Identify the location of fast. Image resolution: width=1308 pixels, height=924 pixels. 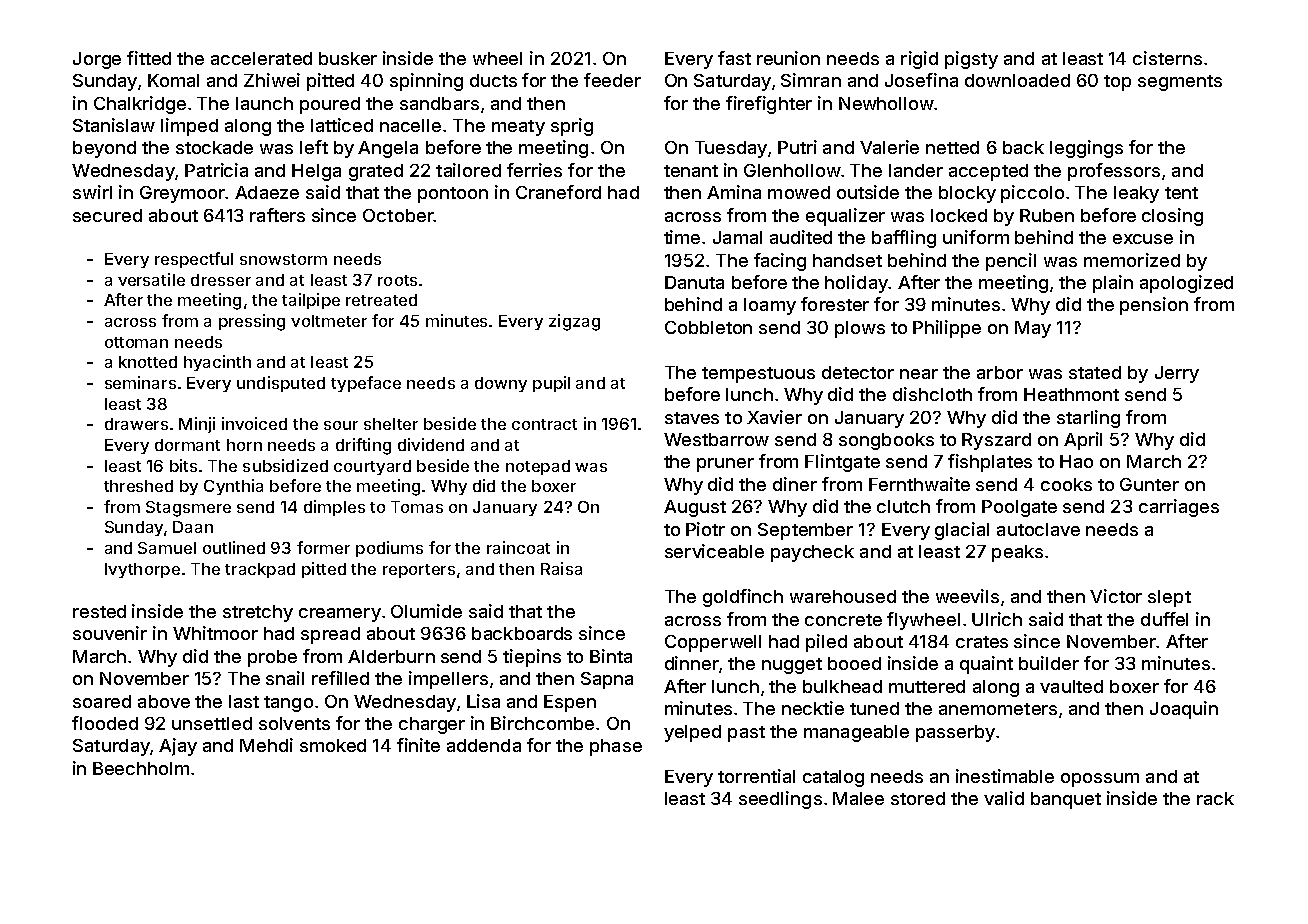
(734, 58).
